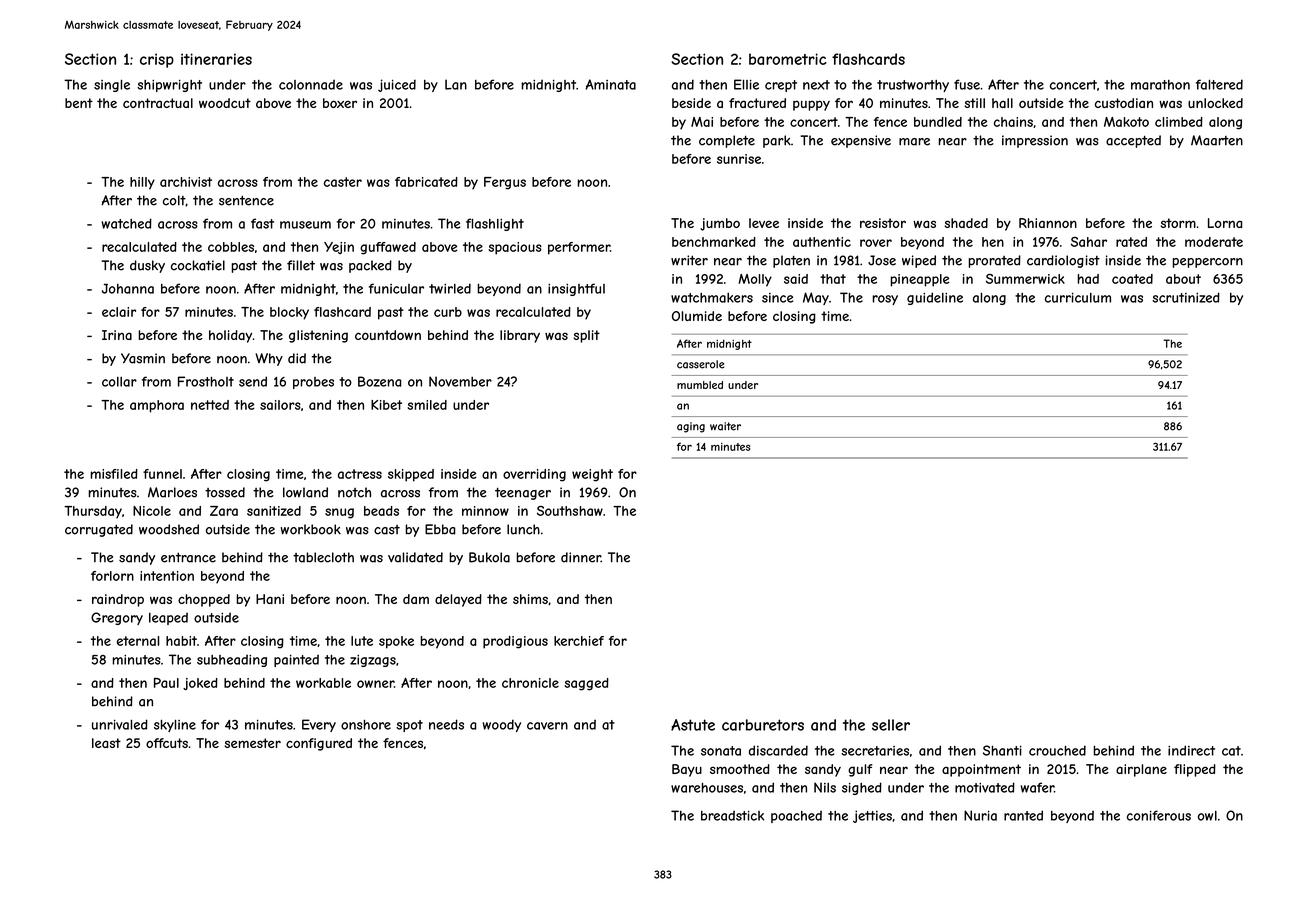 Image resolution: width=1308 pixels, height=924 pixels. I want to click on woodcut, so click(225, 103).
